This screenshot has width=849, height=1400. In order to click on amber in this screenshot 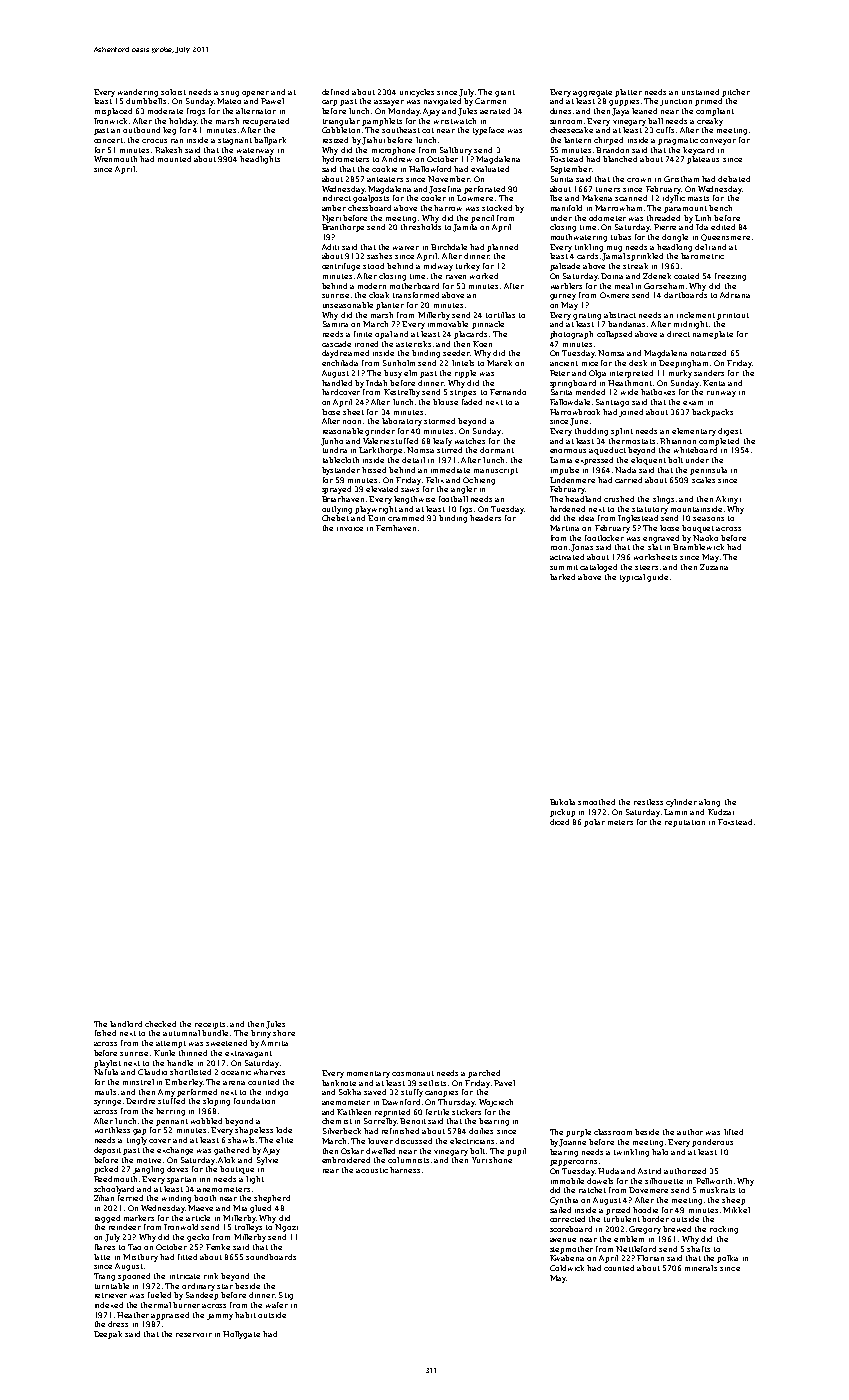, I will do `click(334, 208)`.
